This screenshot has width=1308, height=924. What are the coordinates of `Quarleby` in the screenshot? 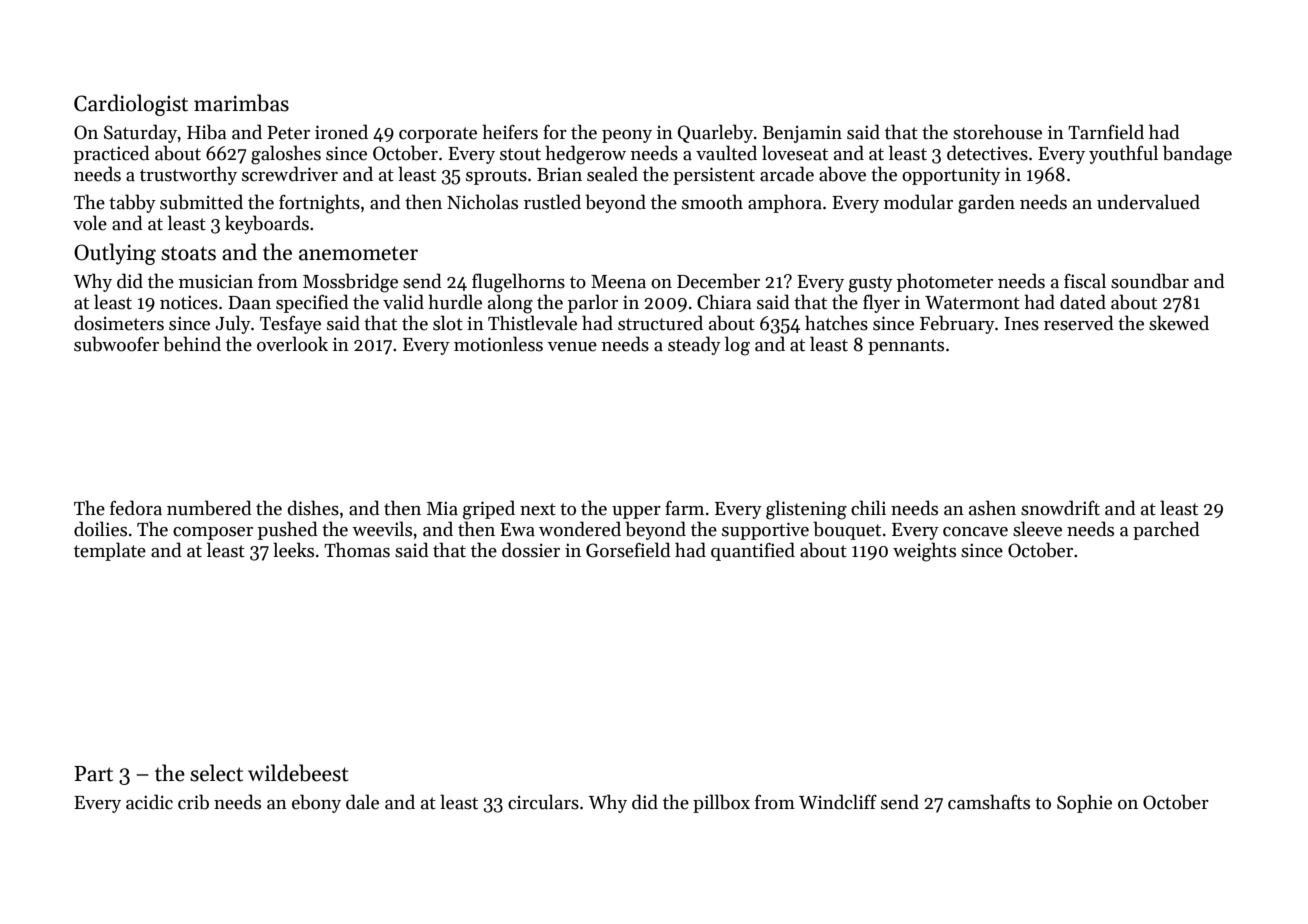 It's located at (715, 133).
